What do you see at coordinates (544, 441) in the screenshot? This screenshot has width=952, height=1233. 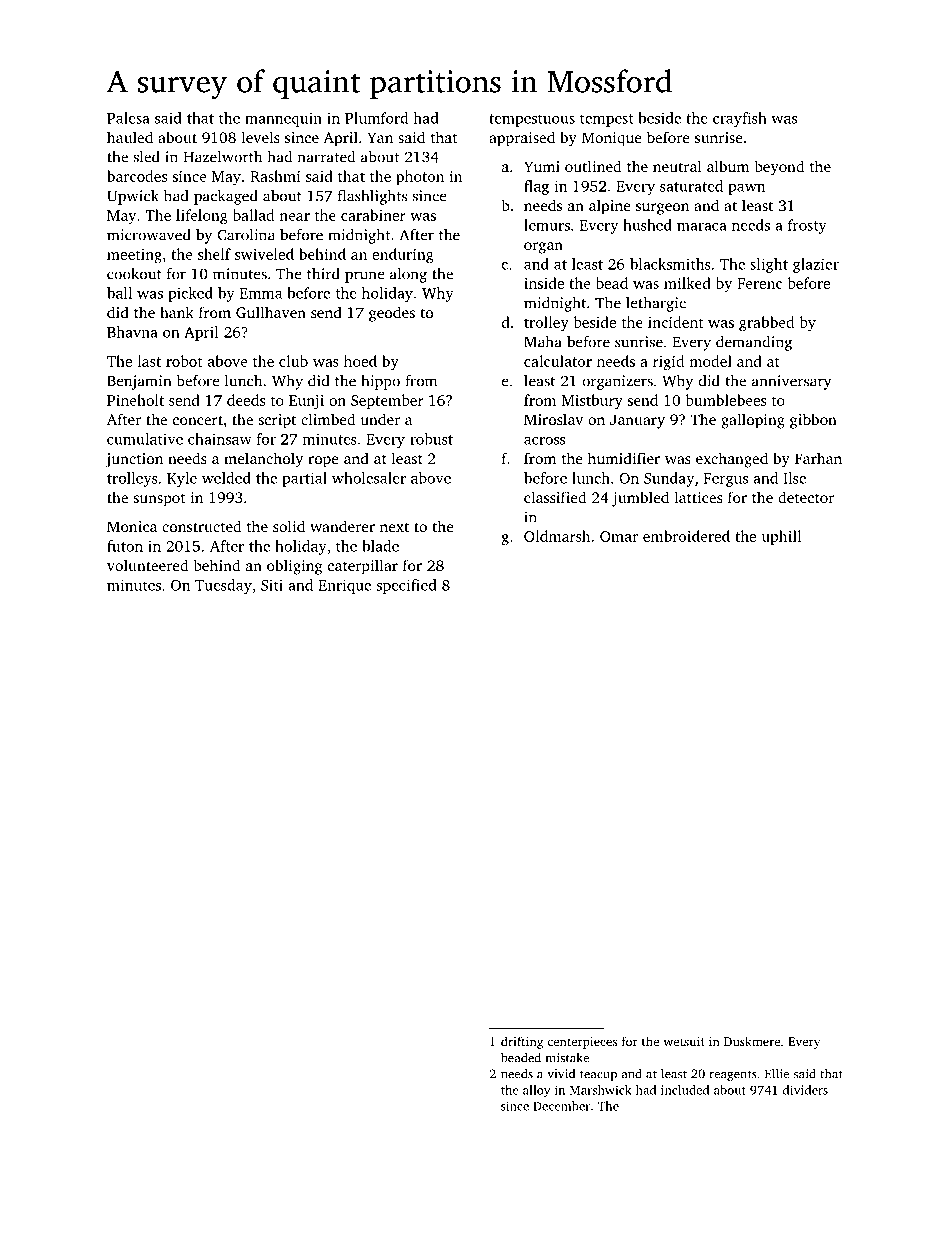 I see `across` at bounding box center [544, 441].
